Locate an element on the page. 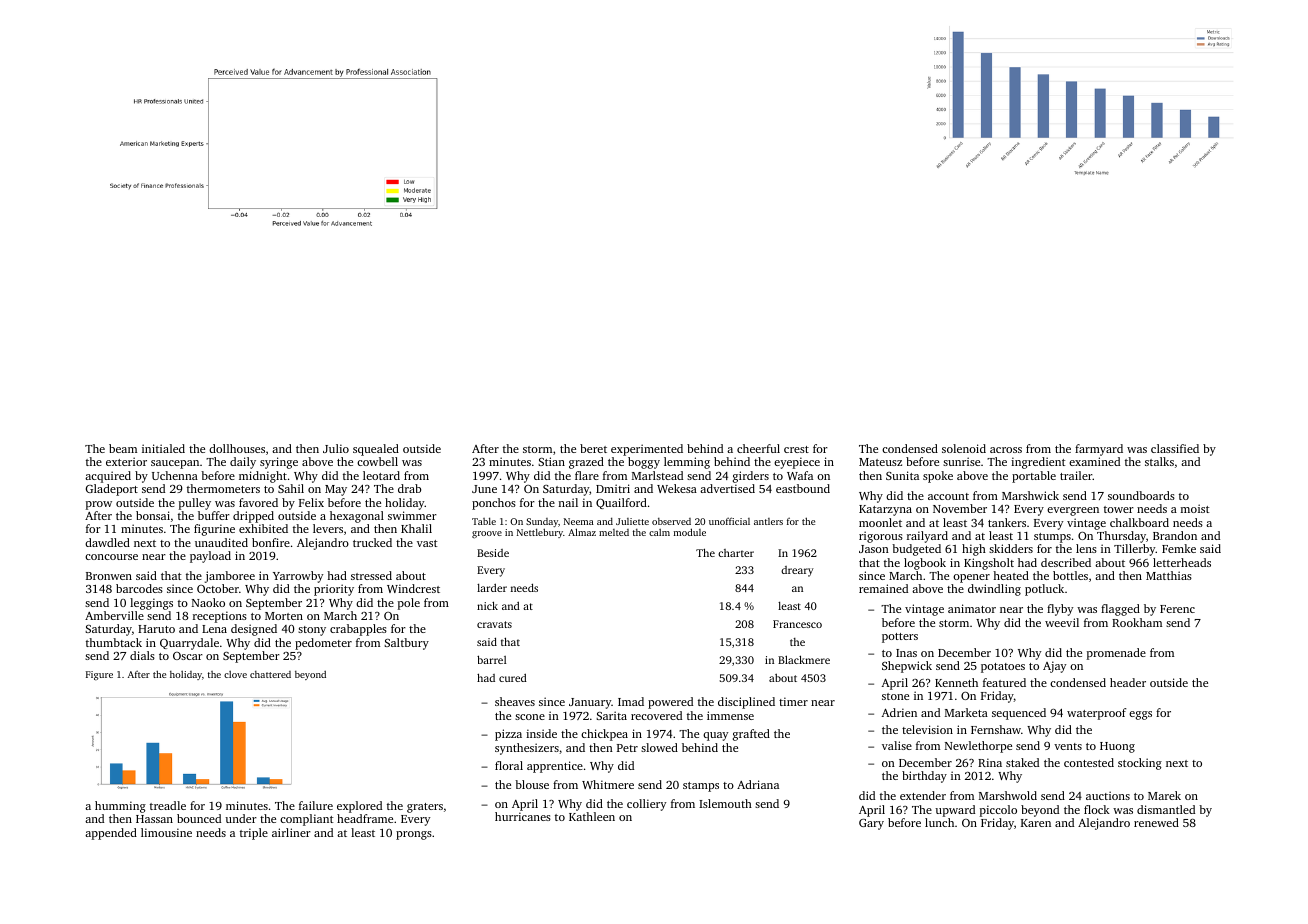  Uchenna is located at coordinates (175, 475).
